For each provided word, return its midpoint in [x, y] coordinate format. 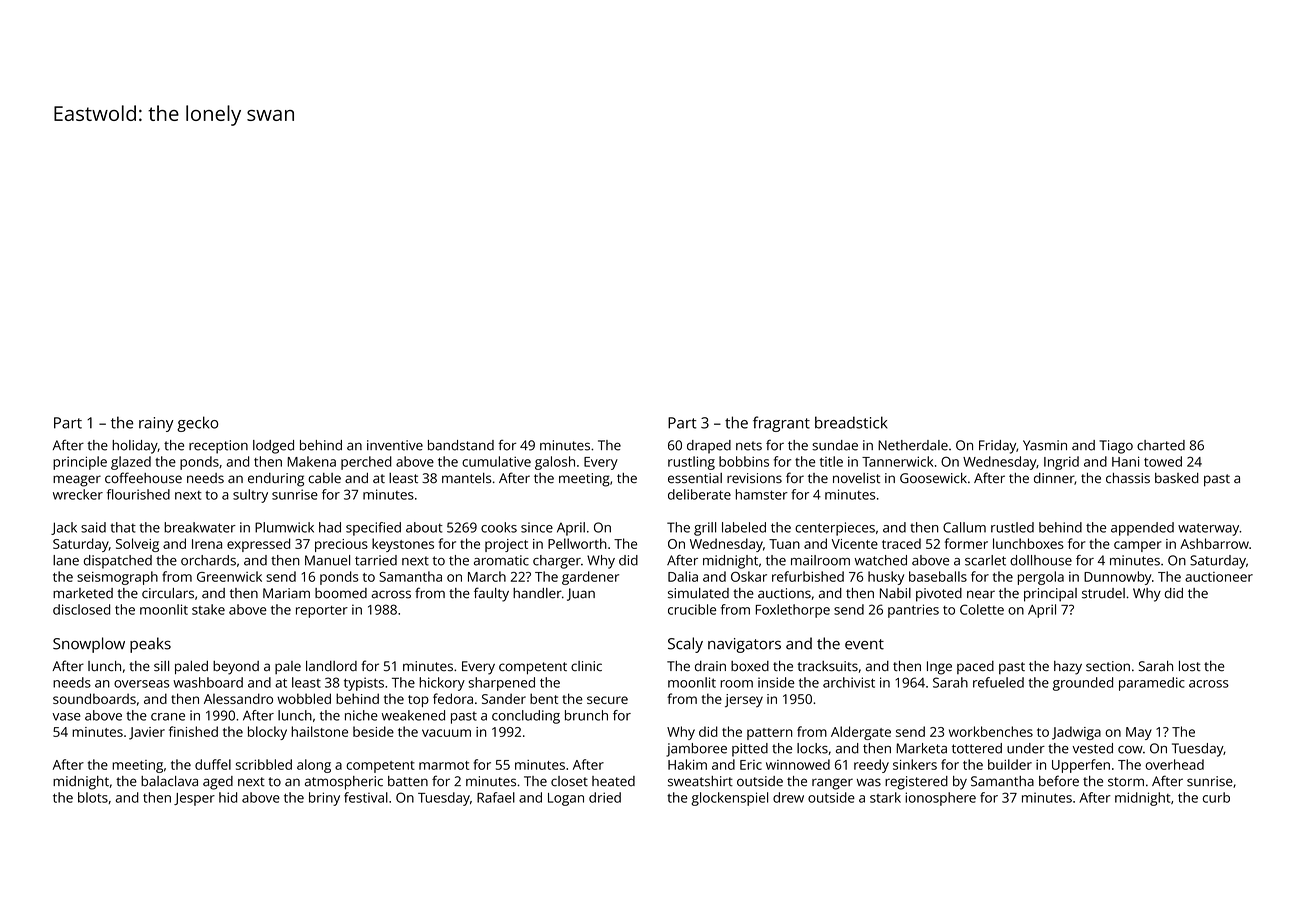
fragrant [781, 424]
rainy [156, 424]
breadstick [851, 422]
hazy [1068, 668]
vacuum [446, 733]
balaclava [169, 781]
